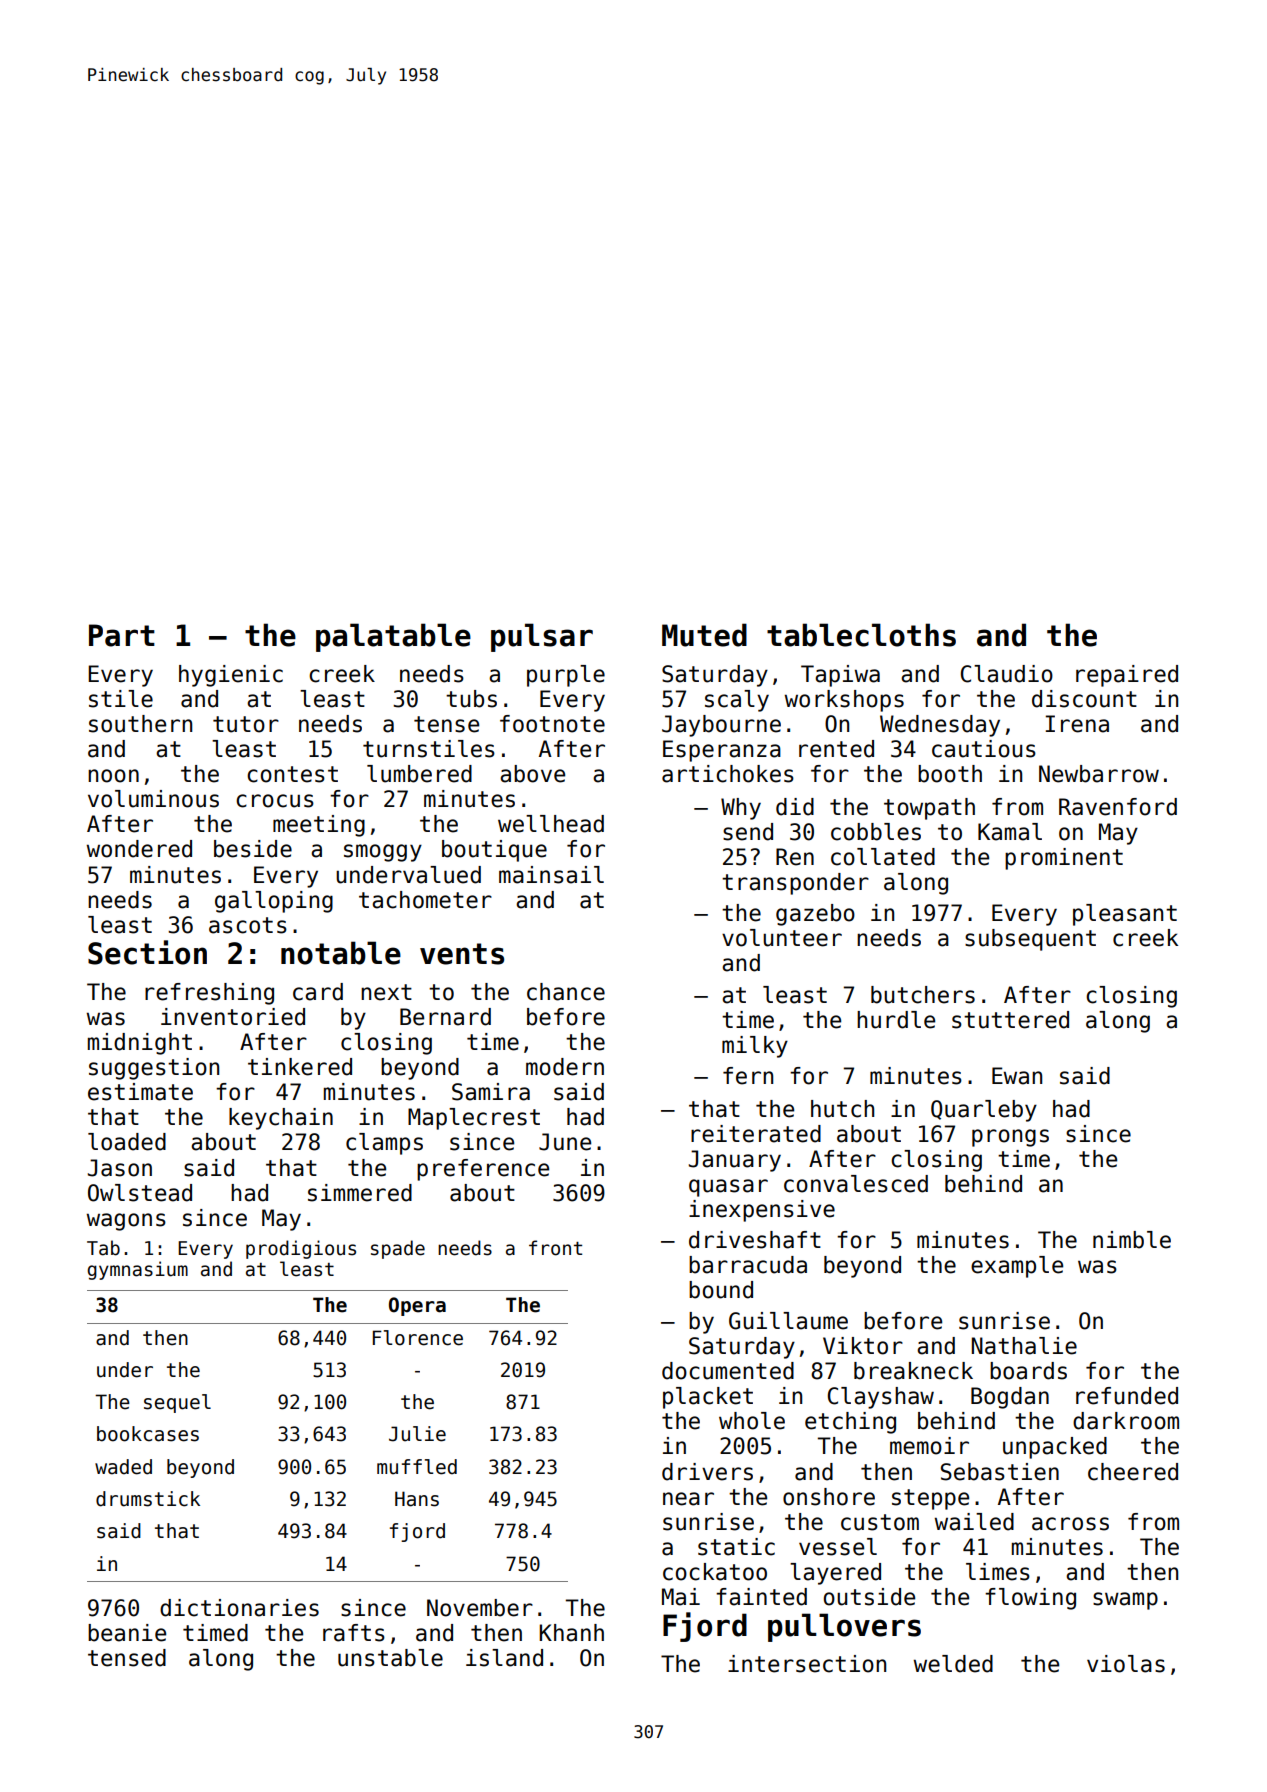 This document has height=1792, width=1267. What do you see at coordinates (419, 774) in the document?
I see `lumbered` at bounding box center [419, 774].
